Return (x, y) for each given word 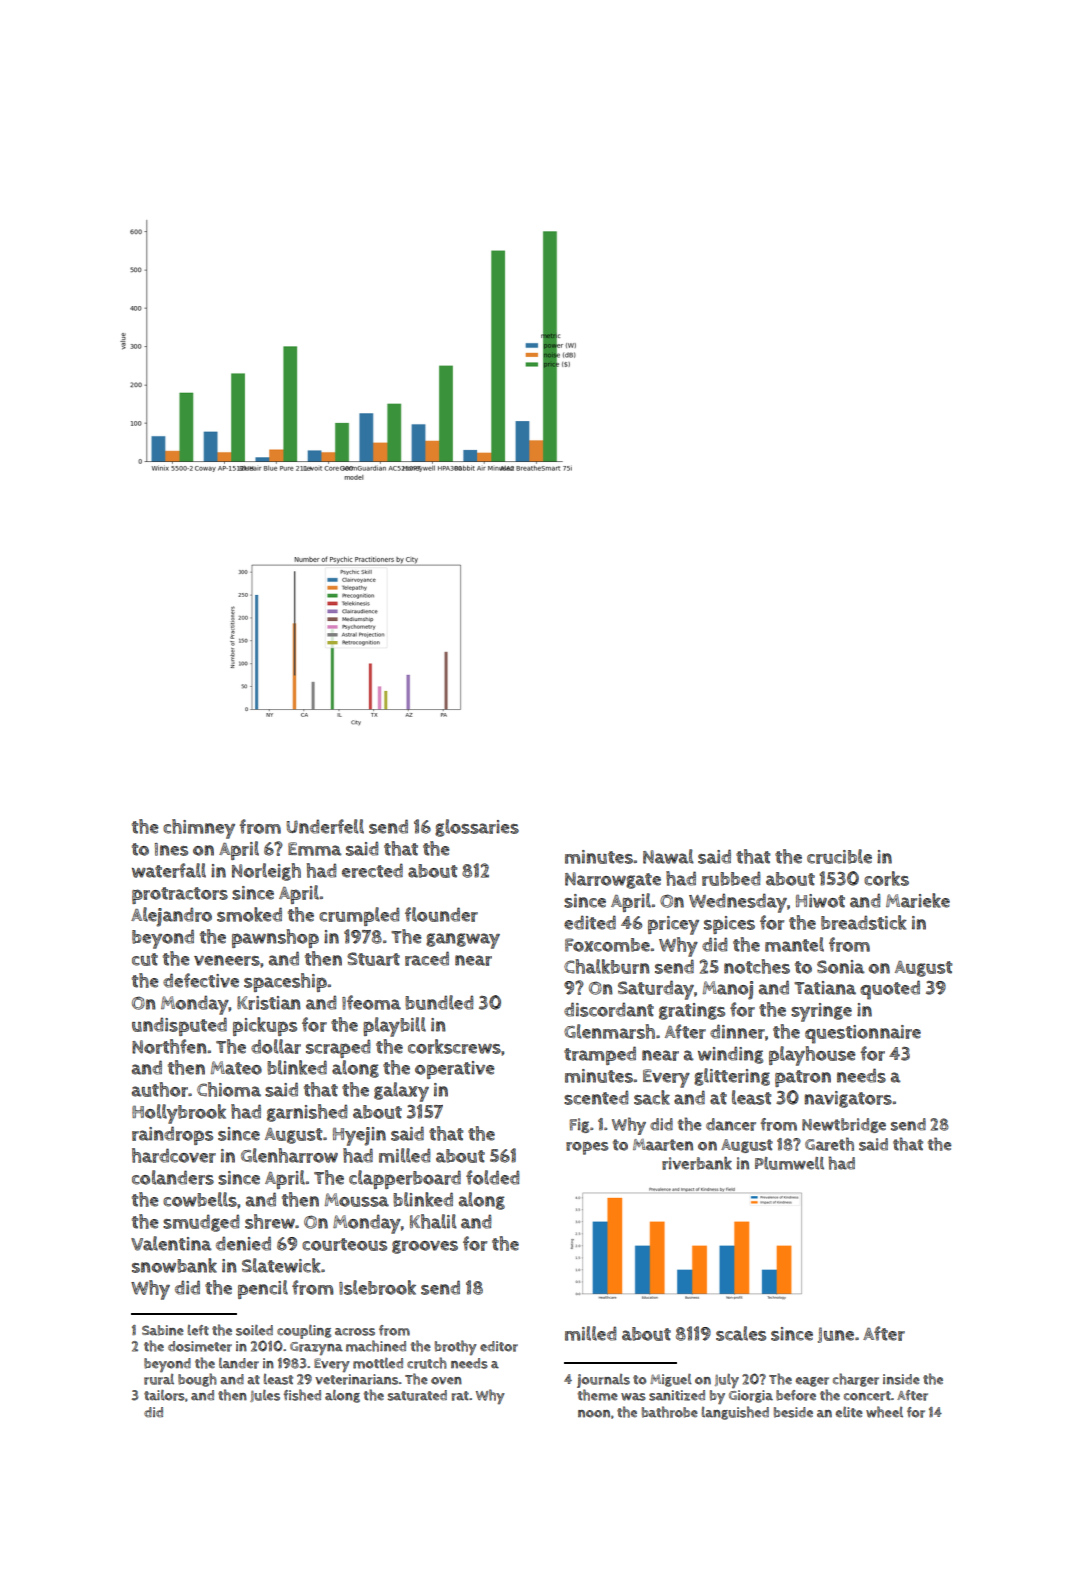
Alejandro (171, 917)
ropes (587, 1148)
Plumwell (789, 1163)
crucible (839, 856)
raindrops (172, 1135)
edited (590, 922)
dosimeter (200, 1346)
